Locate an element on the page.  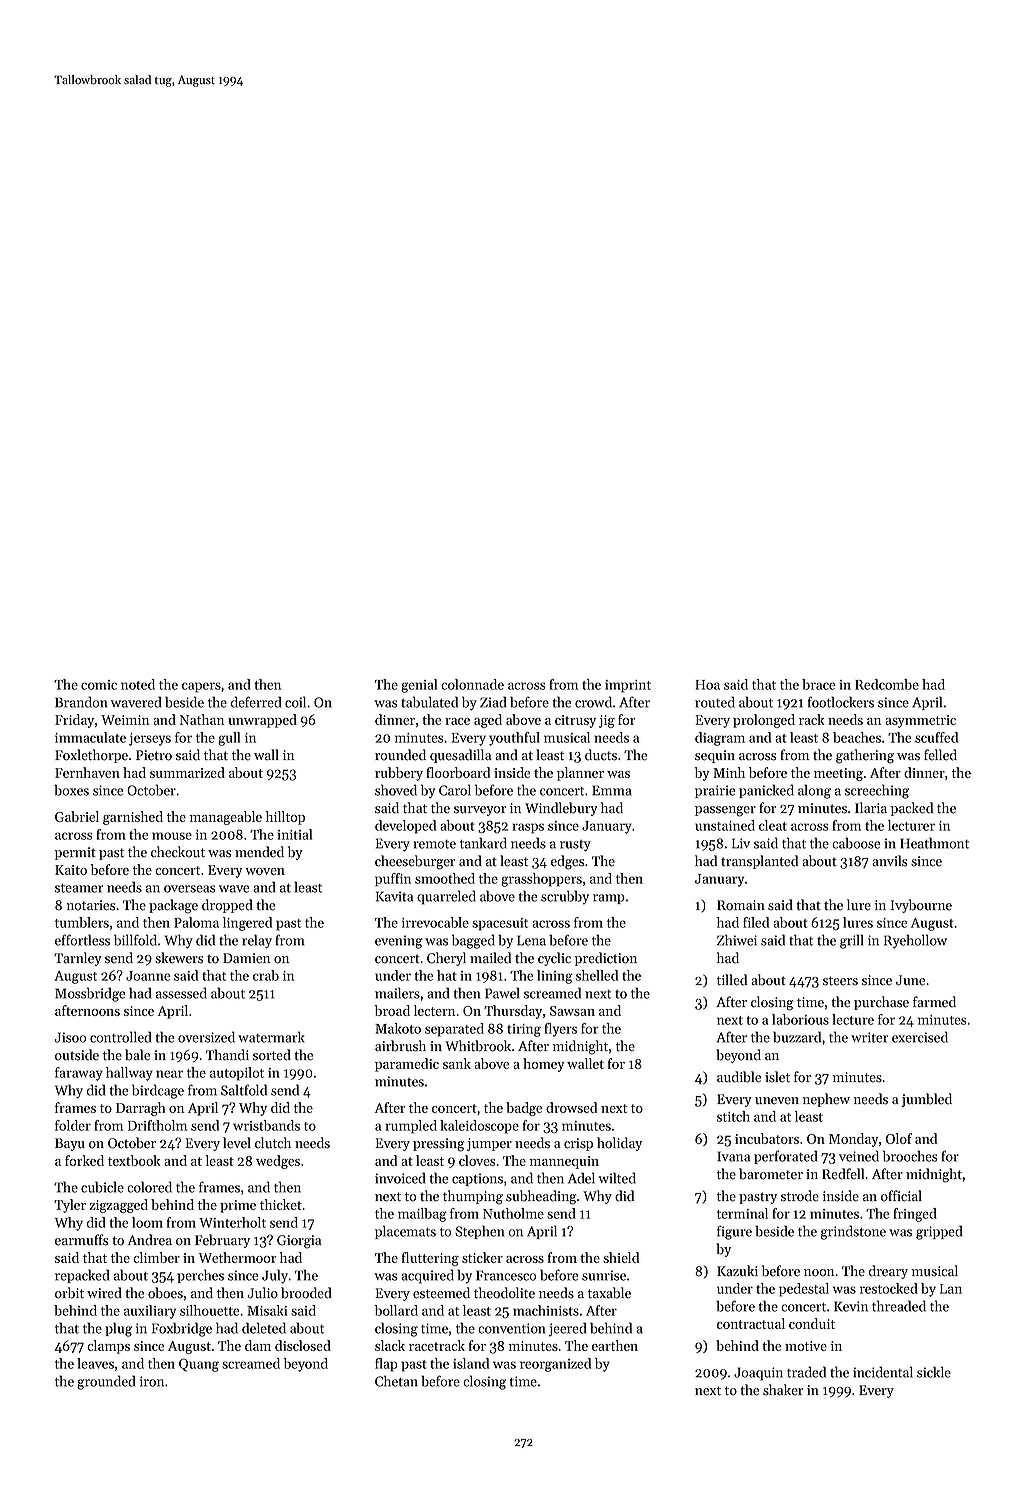
pedestal is located at coordinates (804, 1290).
